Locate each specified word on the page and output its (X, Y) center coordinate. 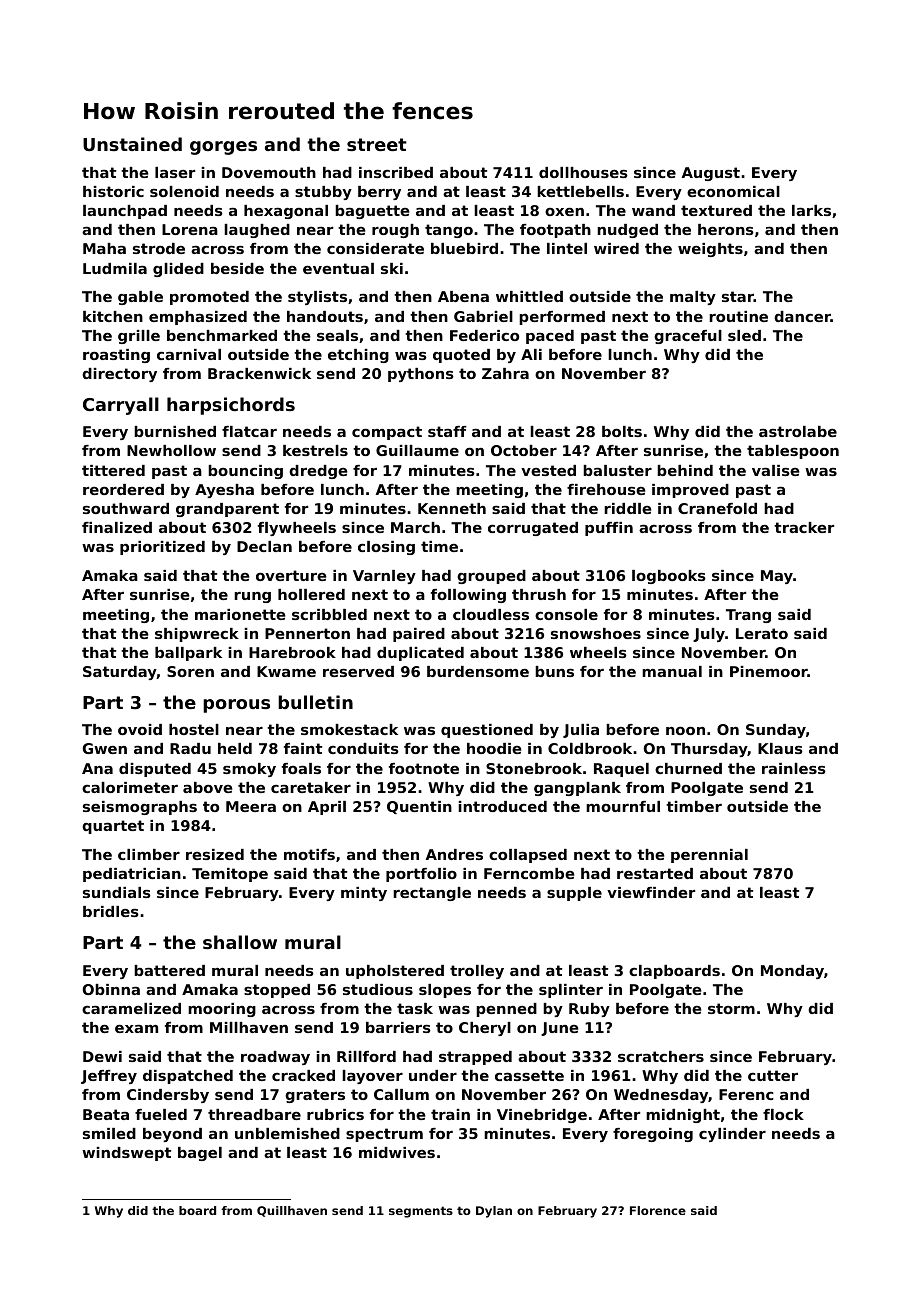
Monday (792, 972)
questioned (487, 731)
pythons (421, 375)
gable (140, 298)
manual (672, 671)
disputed (155, 770)
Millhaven (249, 1027)
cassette (529, 1075)
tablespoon (793, 452)
